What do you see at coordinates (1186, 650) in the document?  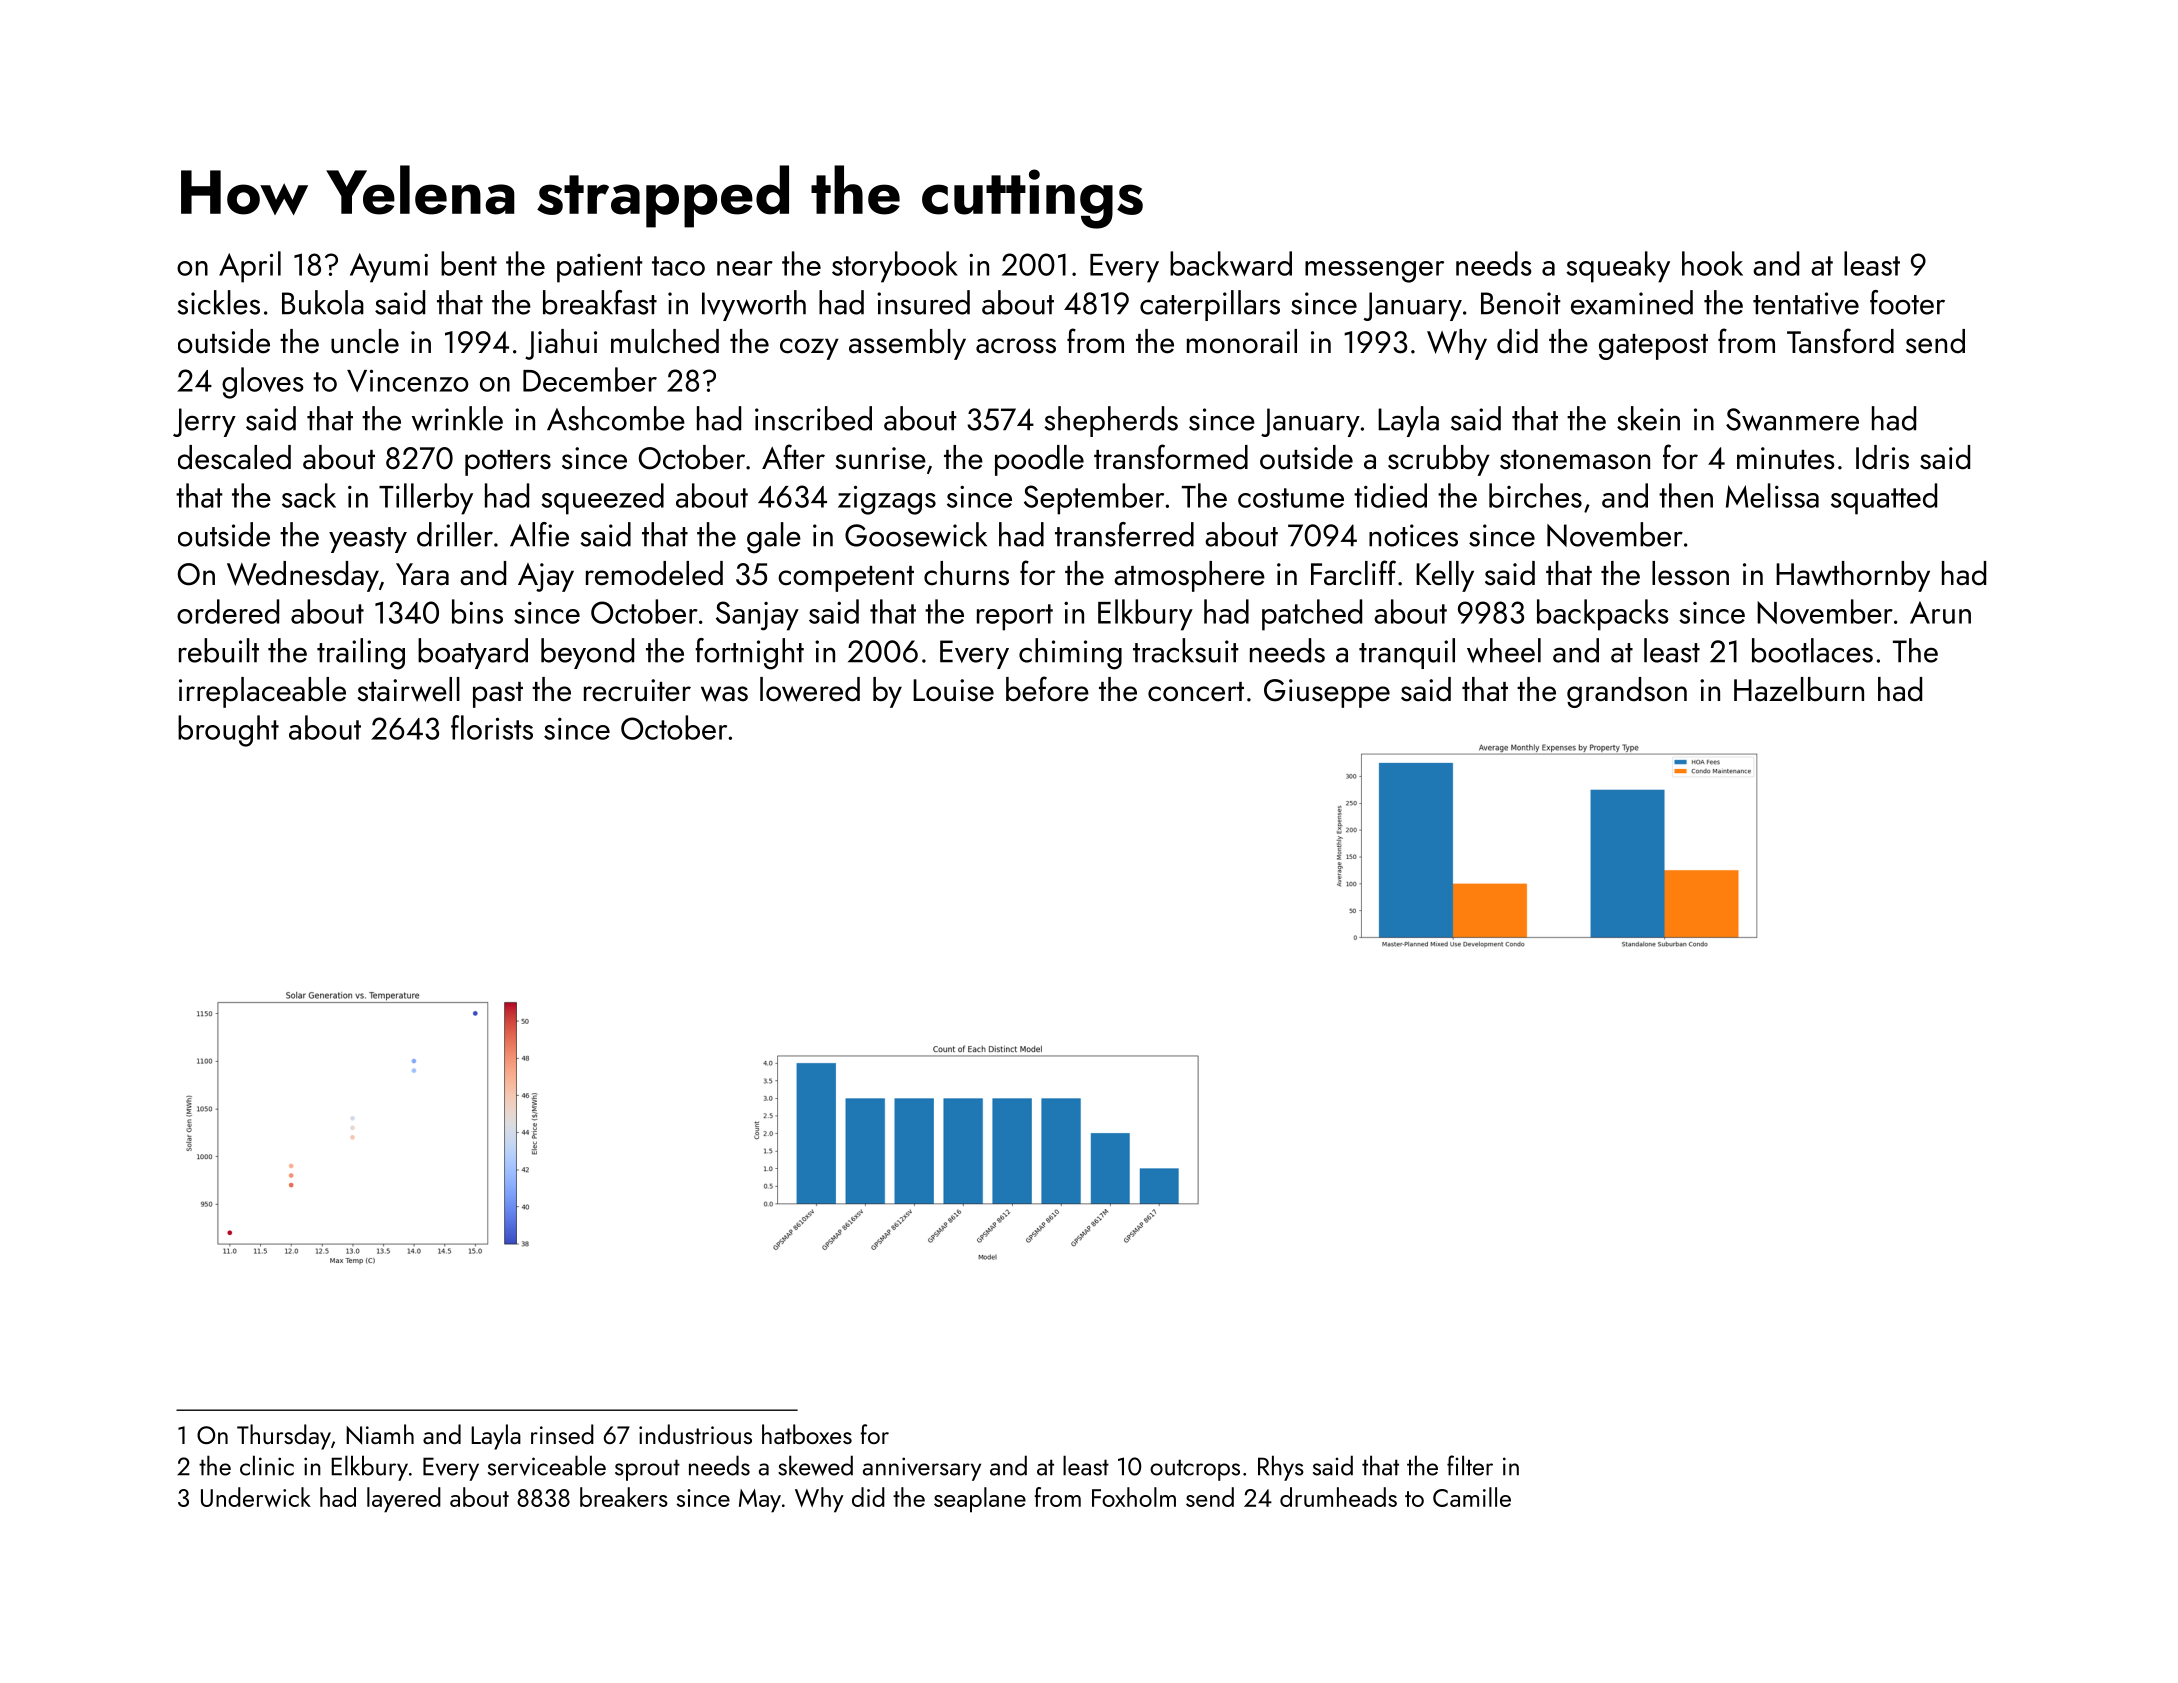 I see `tracksuit` at bounding box center [1186, 650].
